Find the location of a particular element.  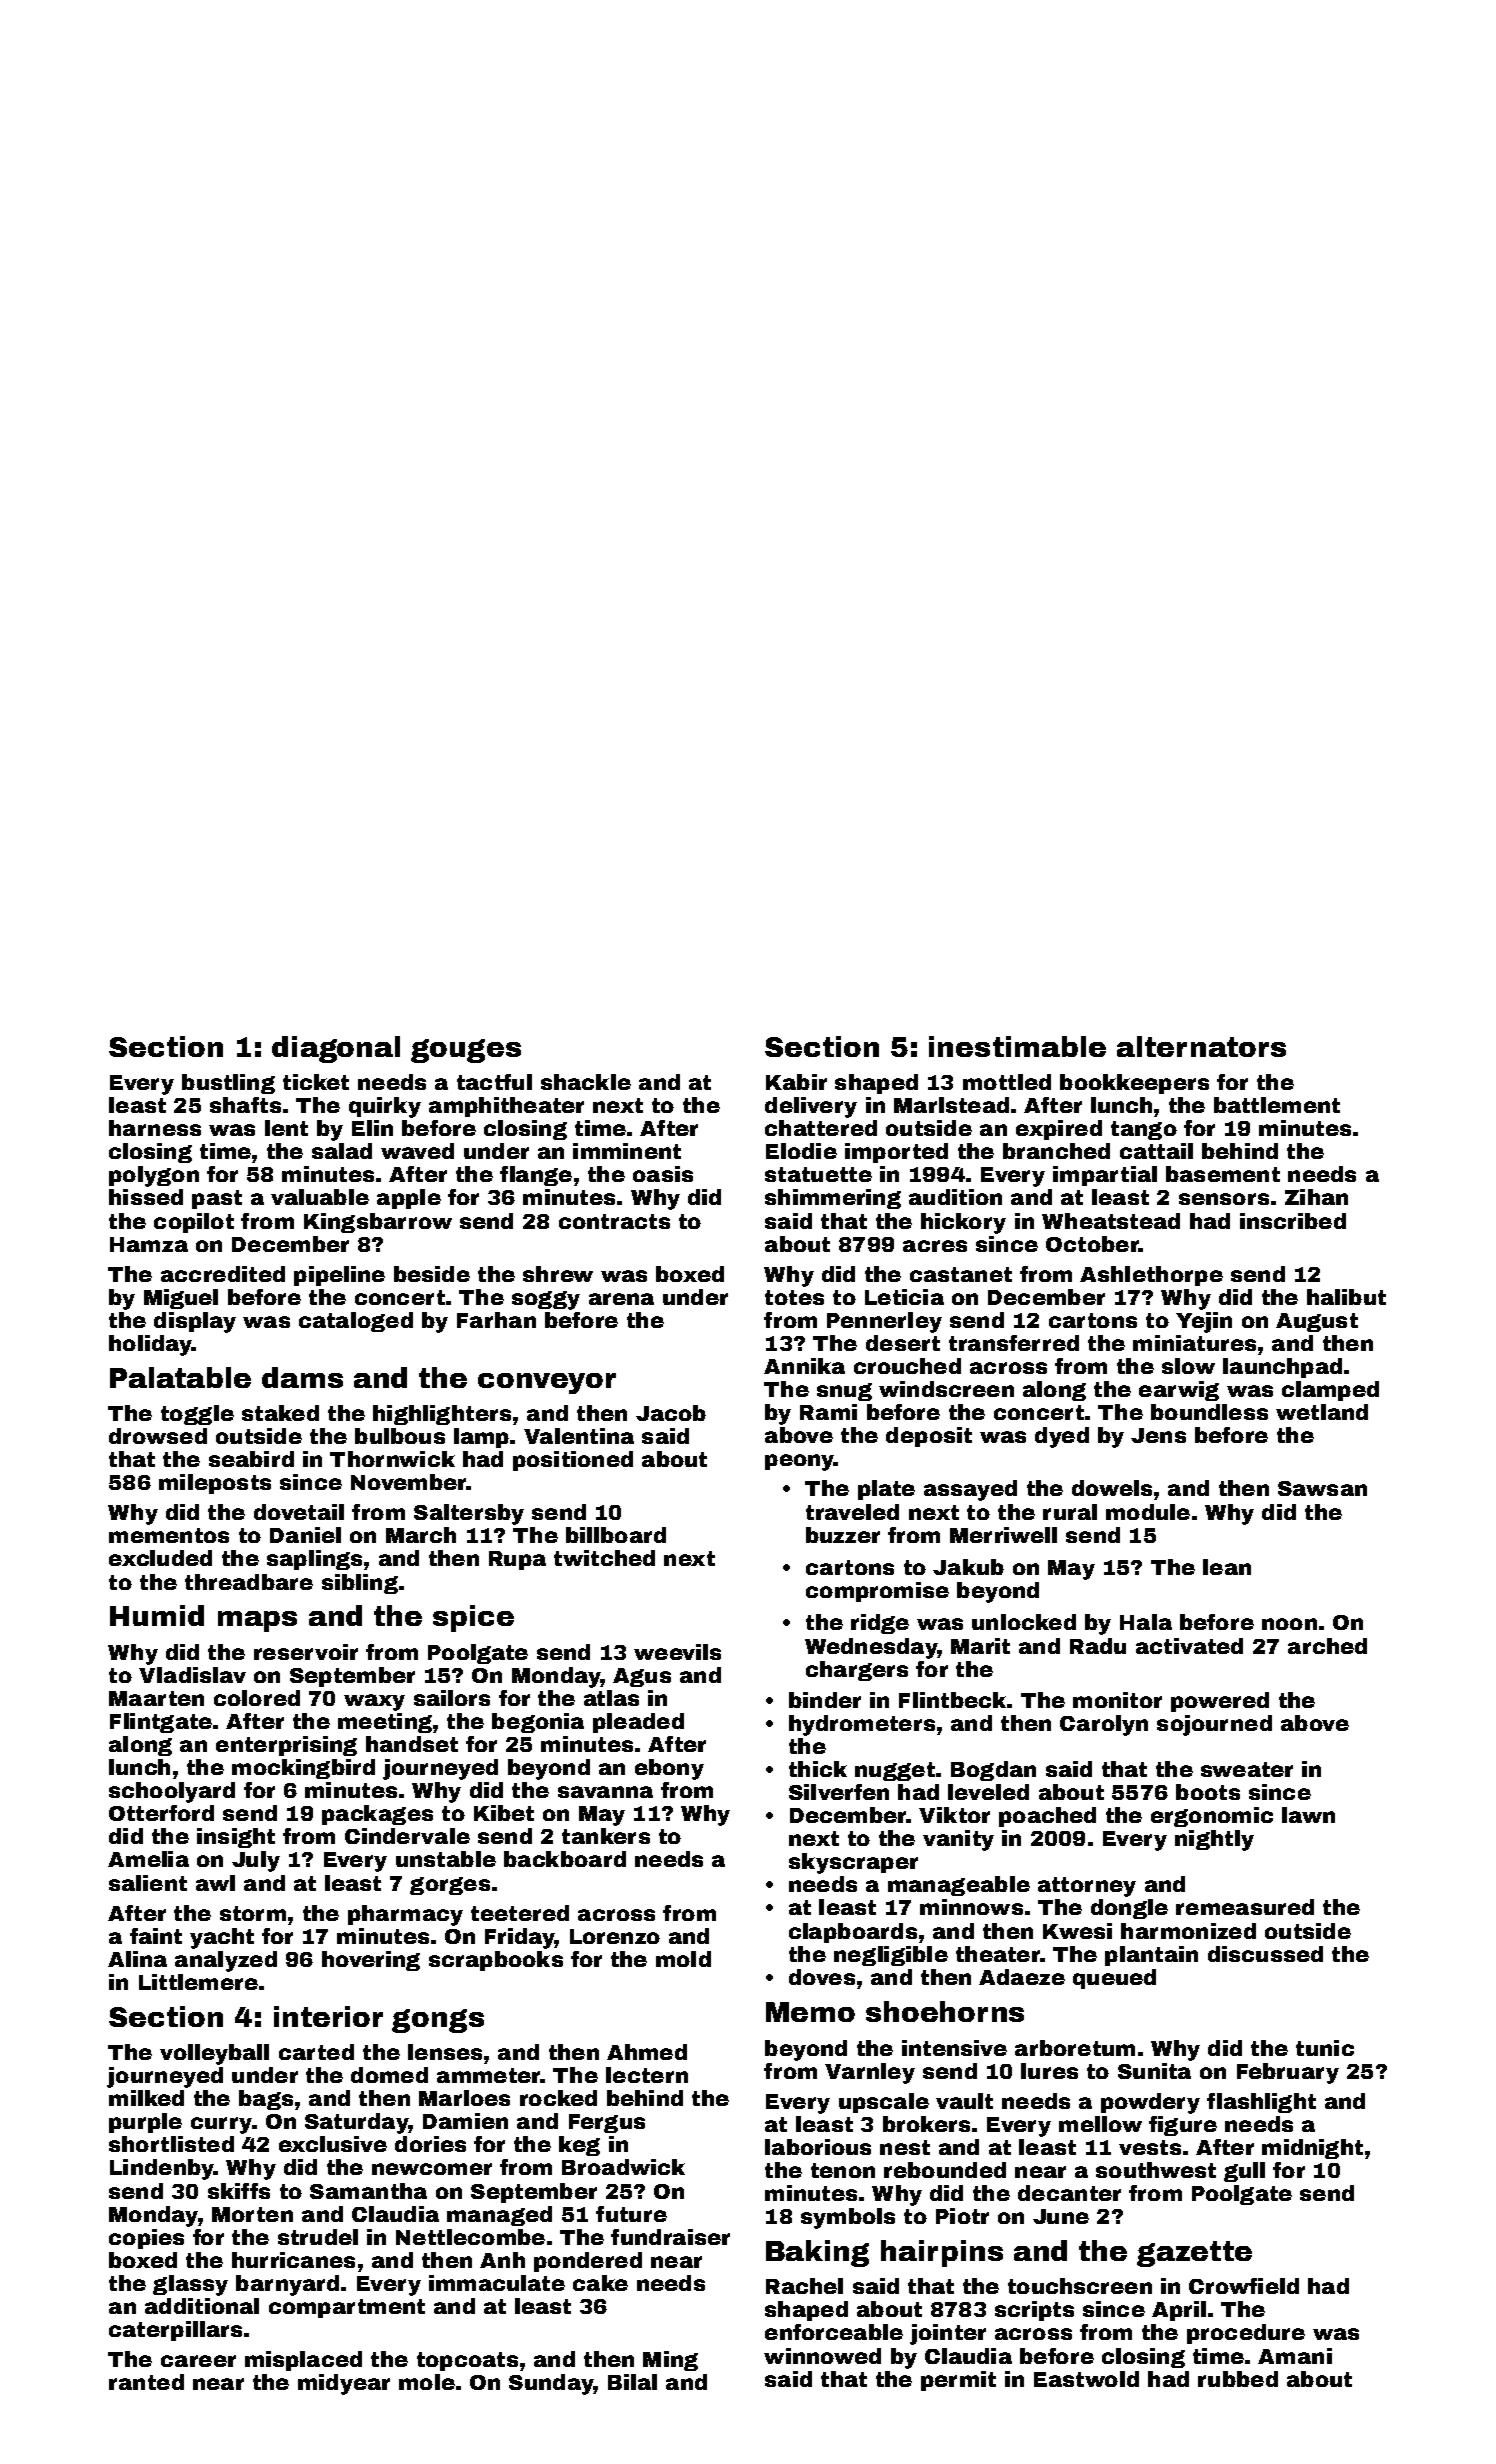

arena is located at coordinates (621, 1299).
